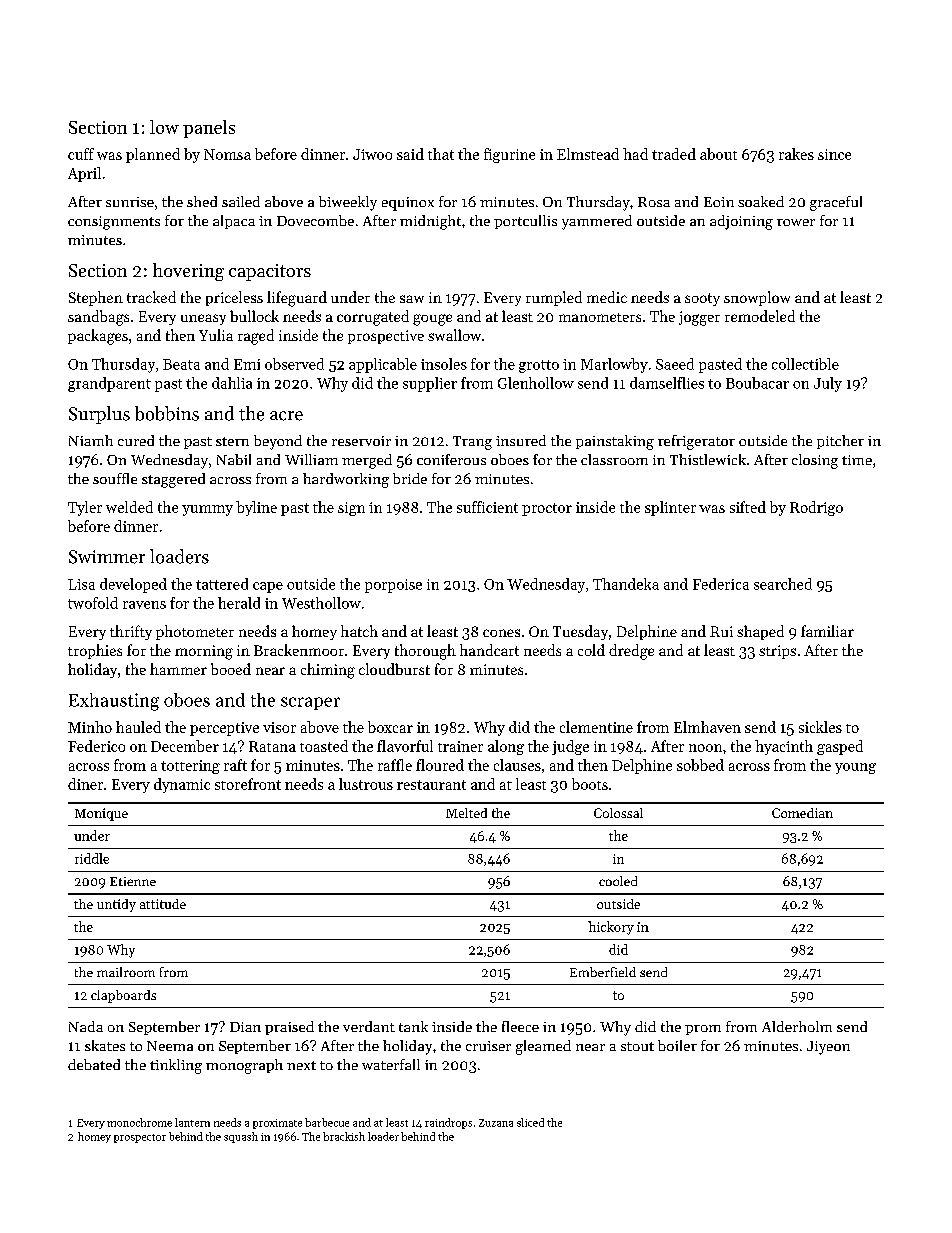 This image has width=952, height=1233. Describe the element at coordinates (367, 461) in the image. I see `merged` at that location.
